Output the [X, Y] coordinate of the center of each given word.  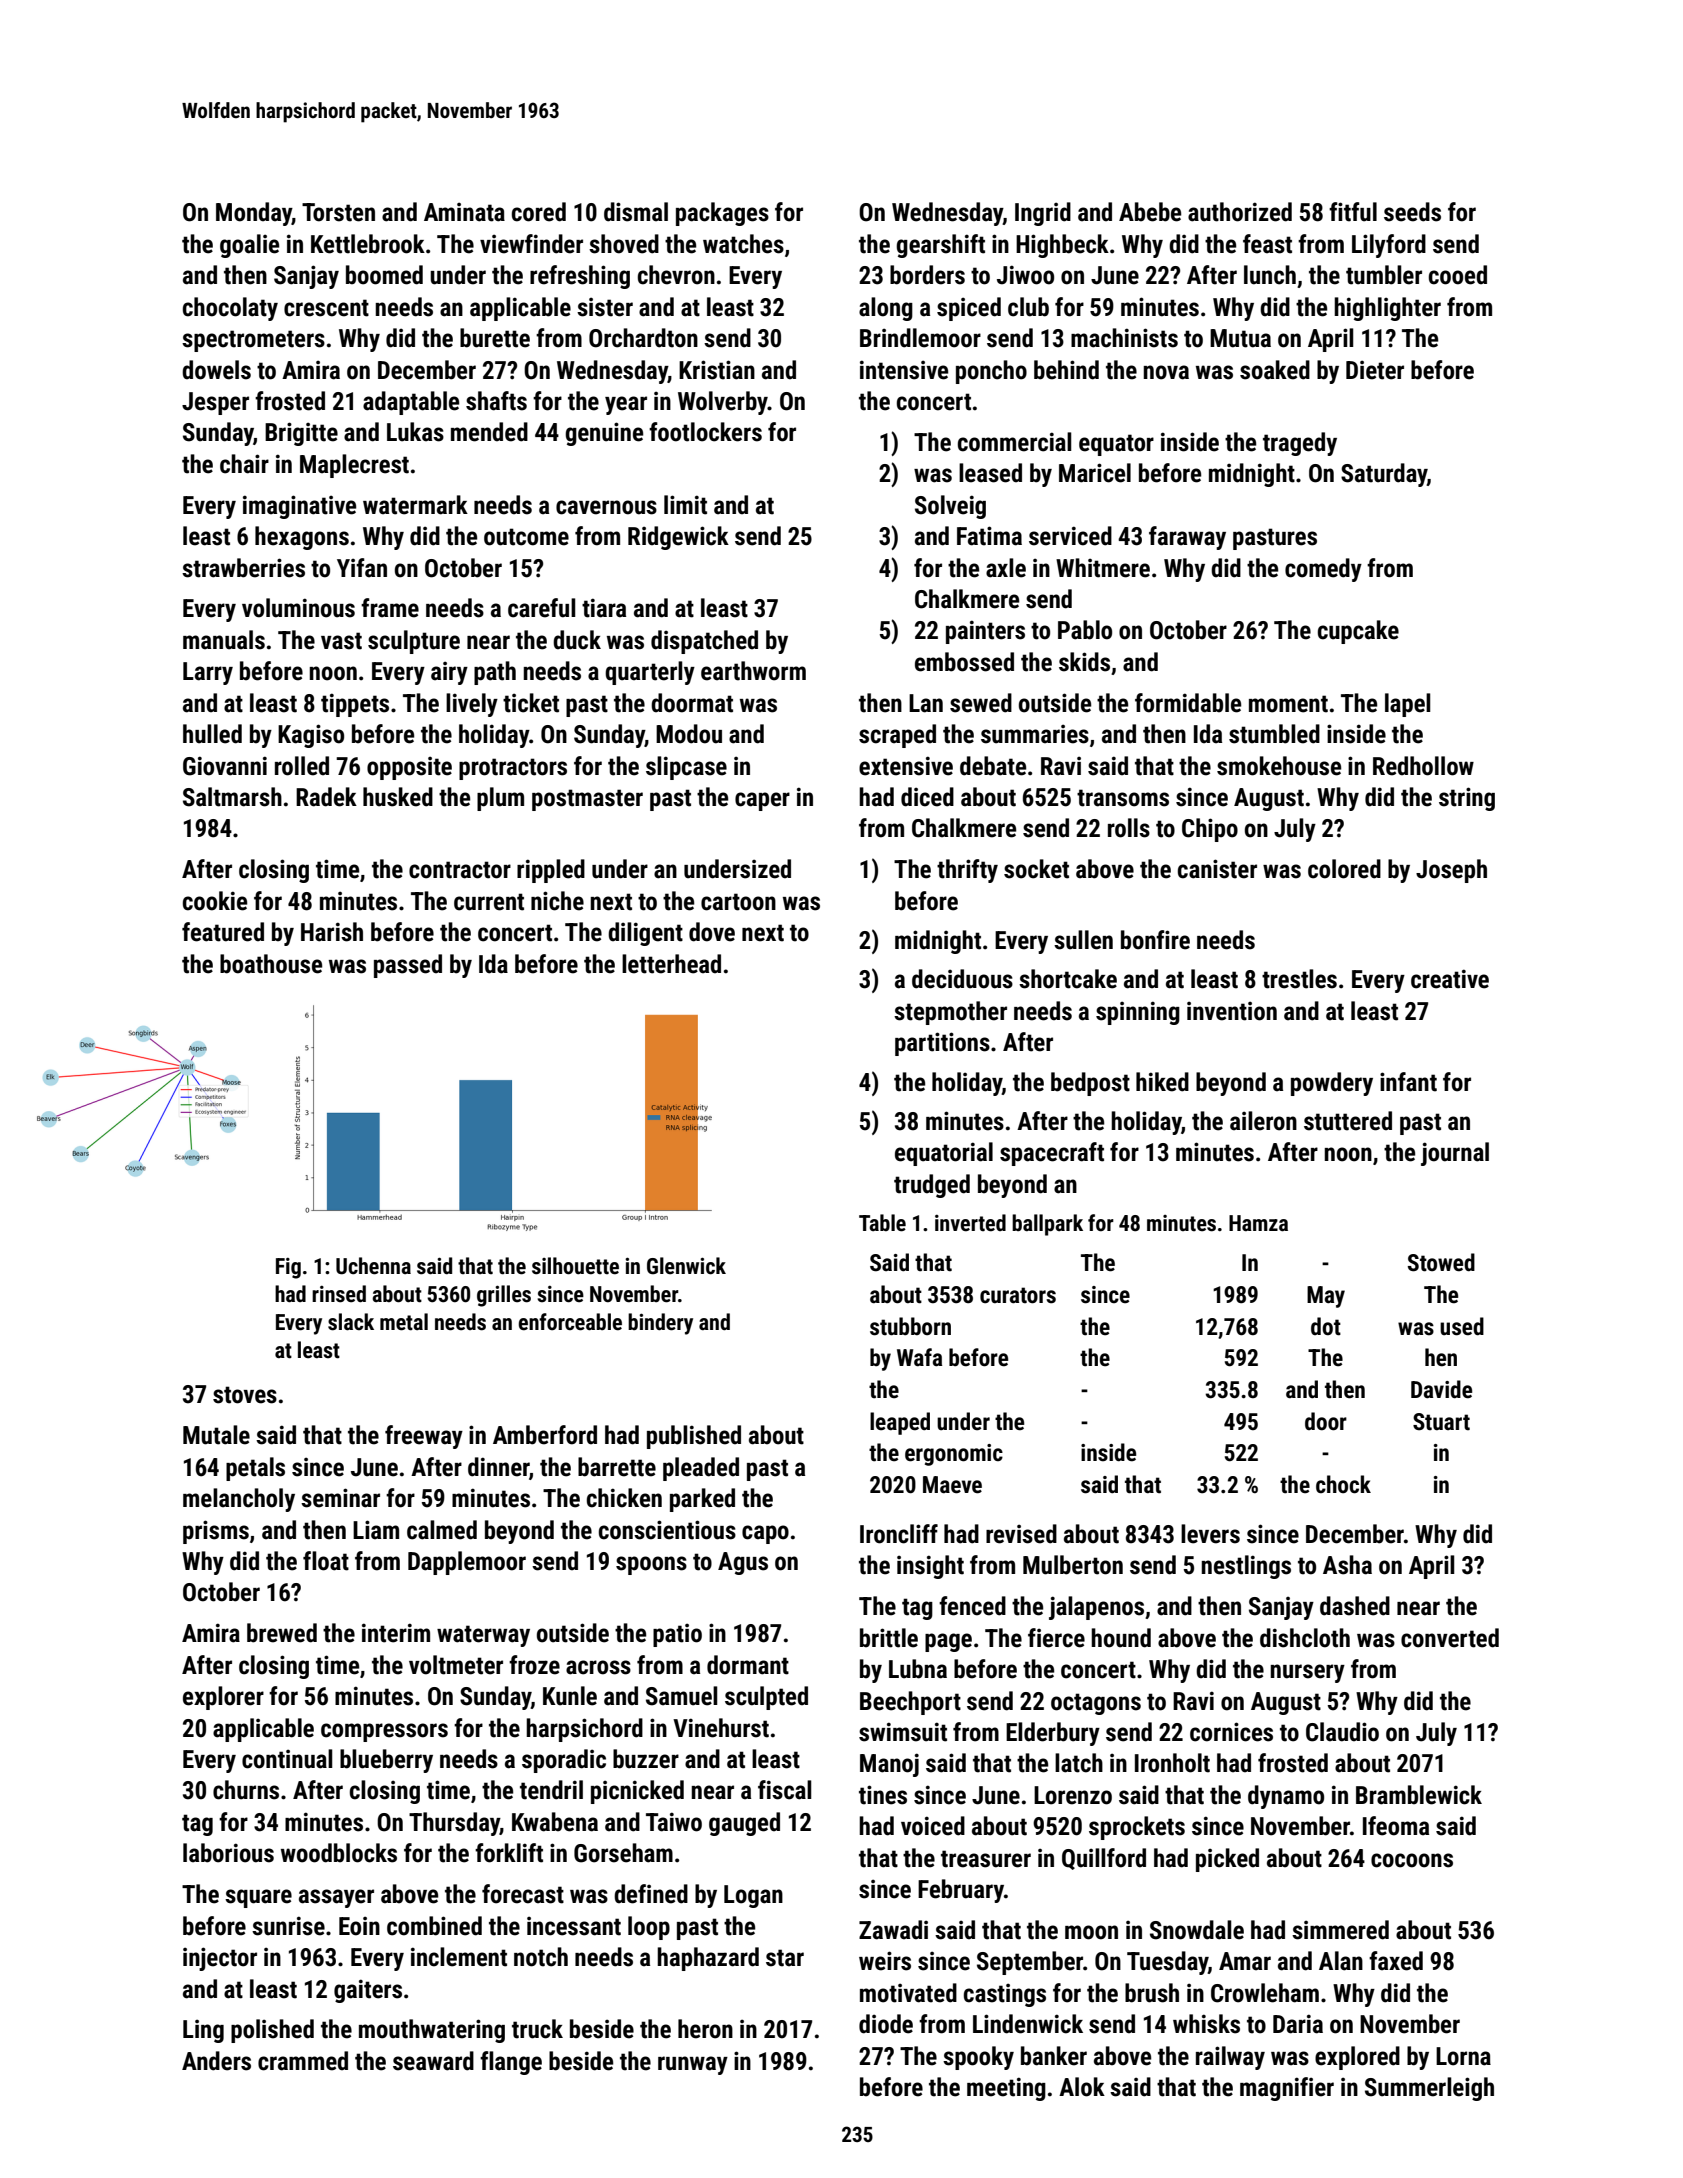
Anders [216, 2061]
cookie [215, 901]
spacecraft [1052, 1154]
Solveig [950, 507]
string [1467, 799]
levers [1210, 1534]
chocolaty [230, 309]
